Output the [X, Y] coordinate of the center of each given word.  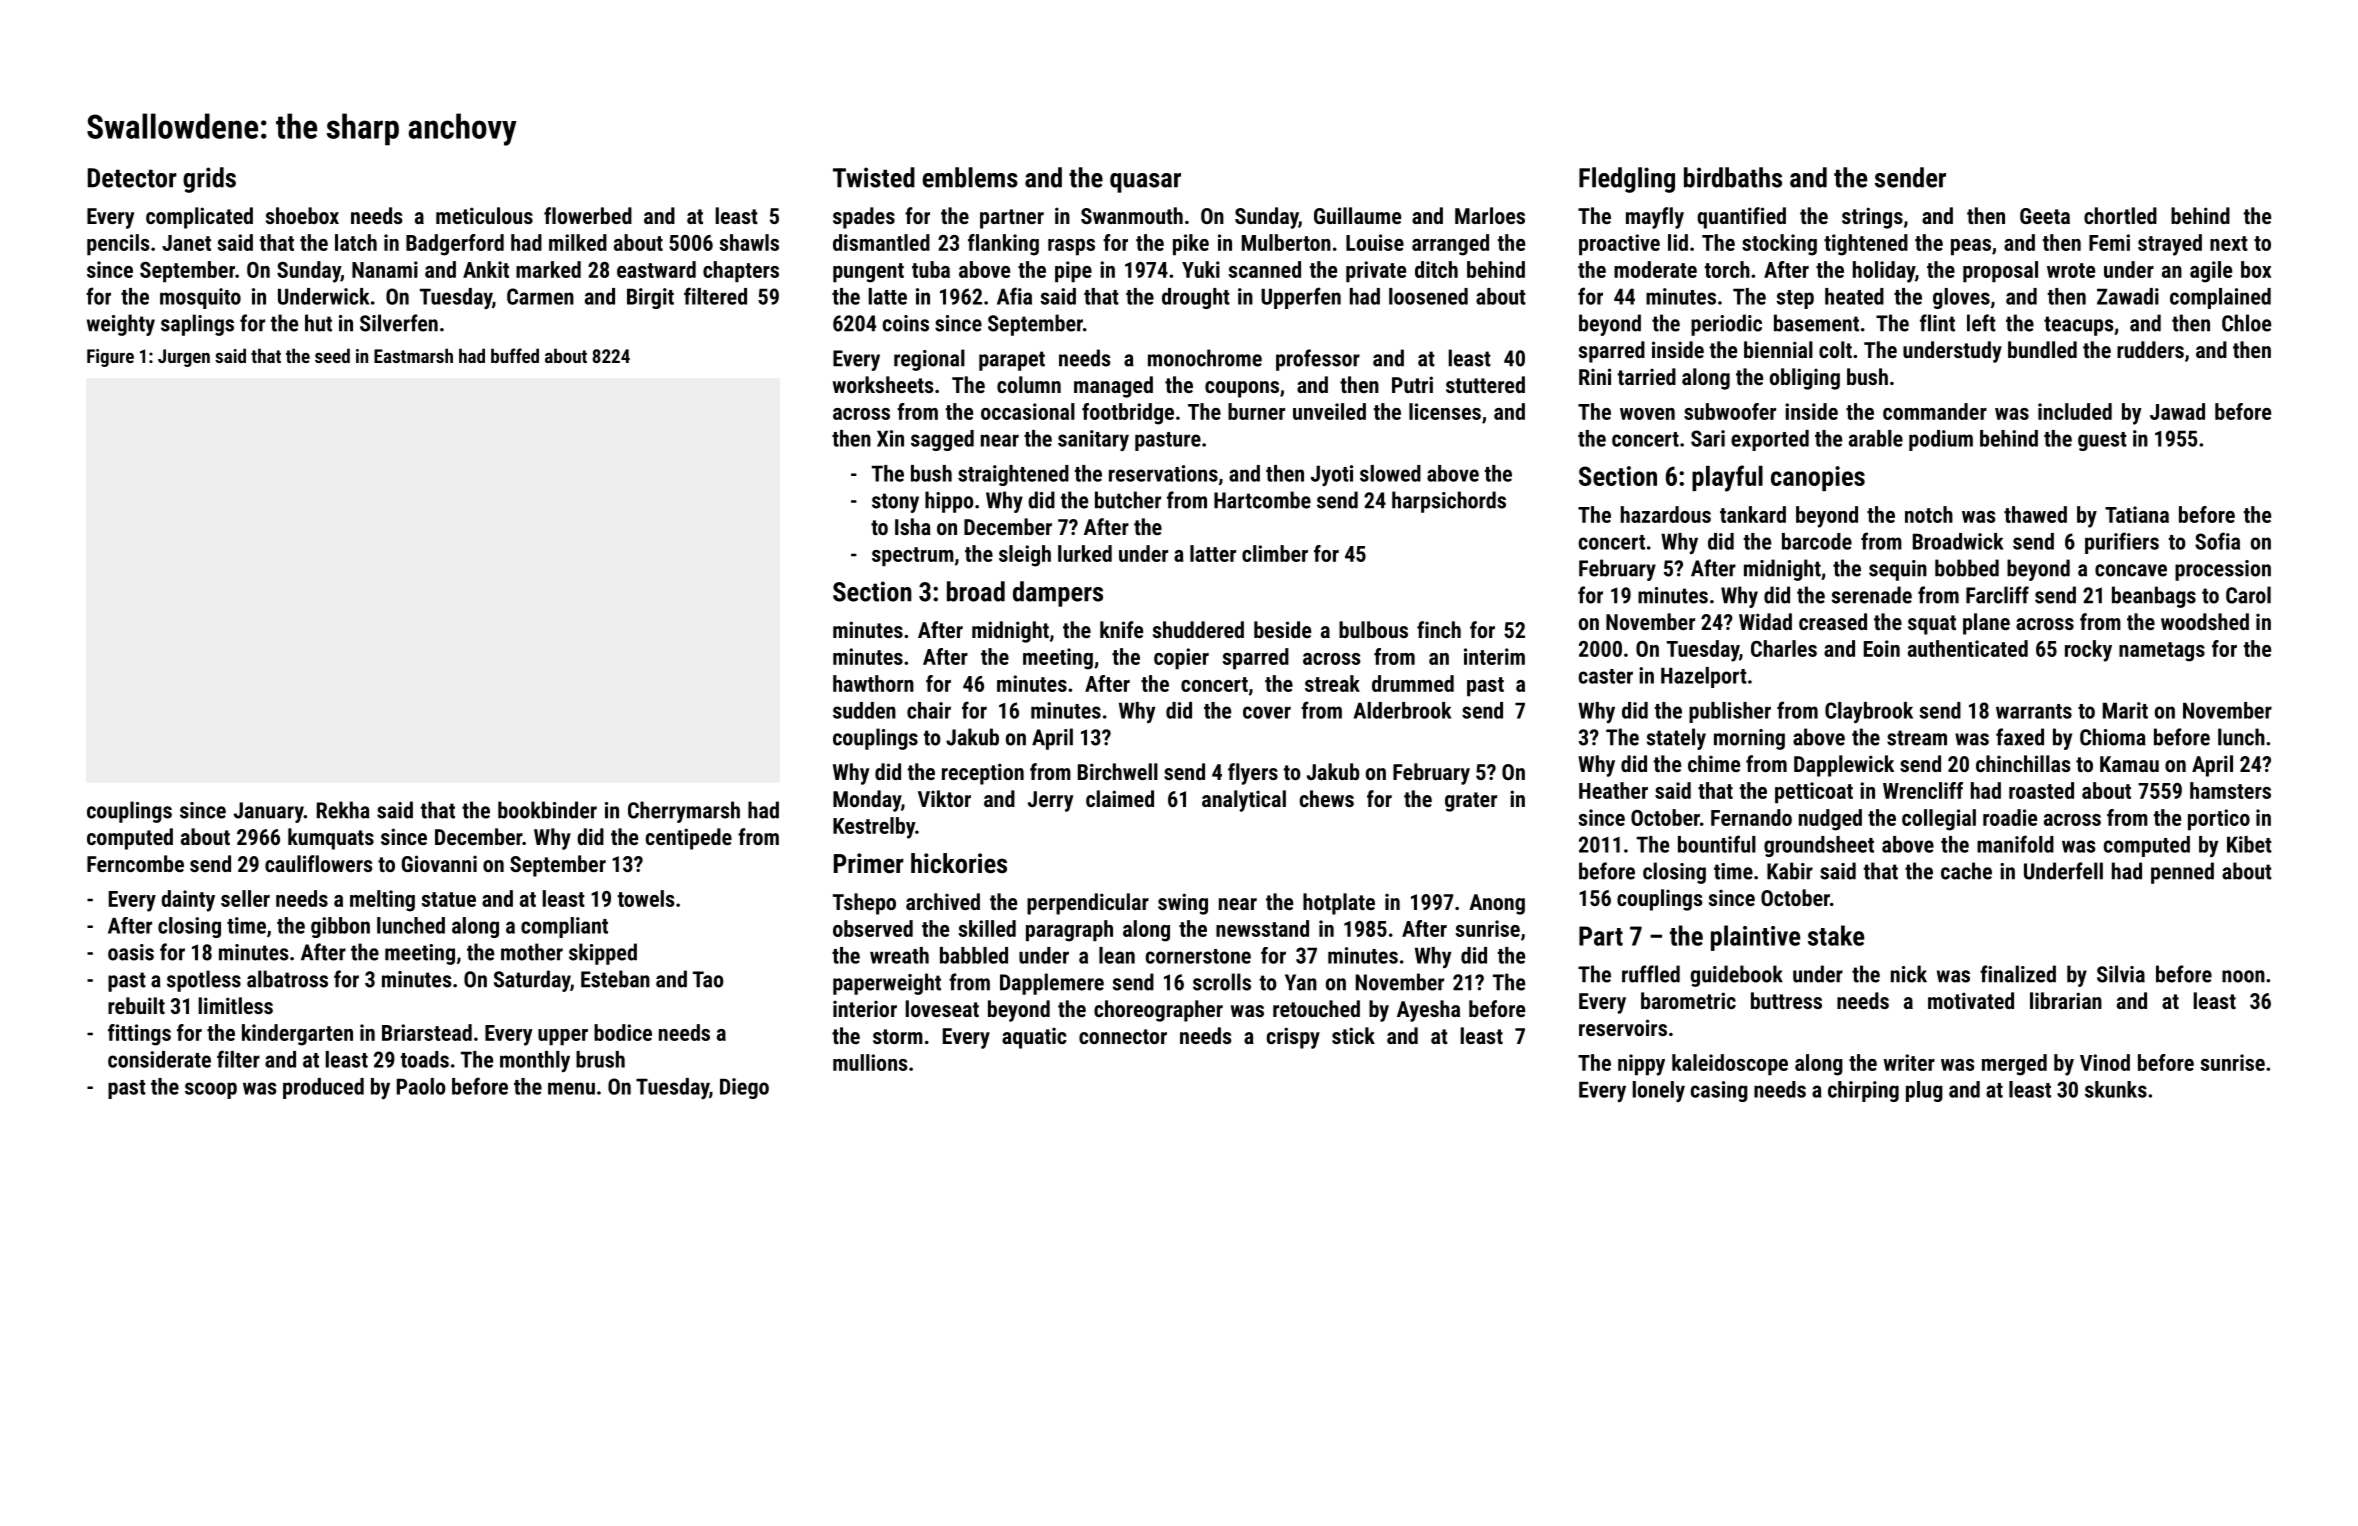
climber [1275, 553]
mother [532, 952]
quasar [1145, 183]
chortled [2120, 215]
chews [1327, 798]
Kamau [2129, 764]
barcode [1817, 541]
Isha [913, 526]
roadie [2010, 817]
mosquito [200, 298]
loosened [1428, 296]
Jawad [2177, 411]
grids [209, 180]
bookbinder [547, 810]
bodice [623, 1032]
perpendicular [1088, 904]
